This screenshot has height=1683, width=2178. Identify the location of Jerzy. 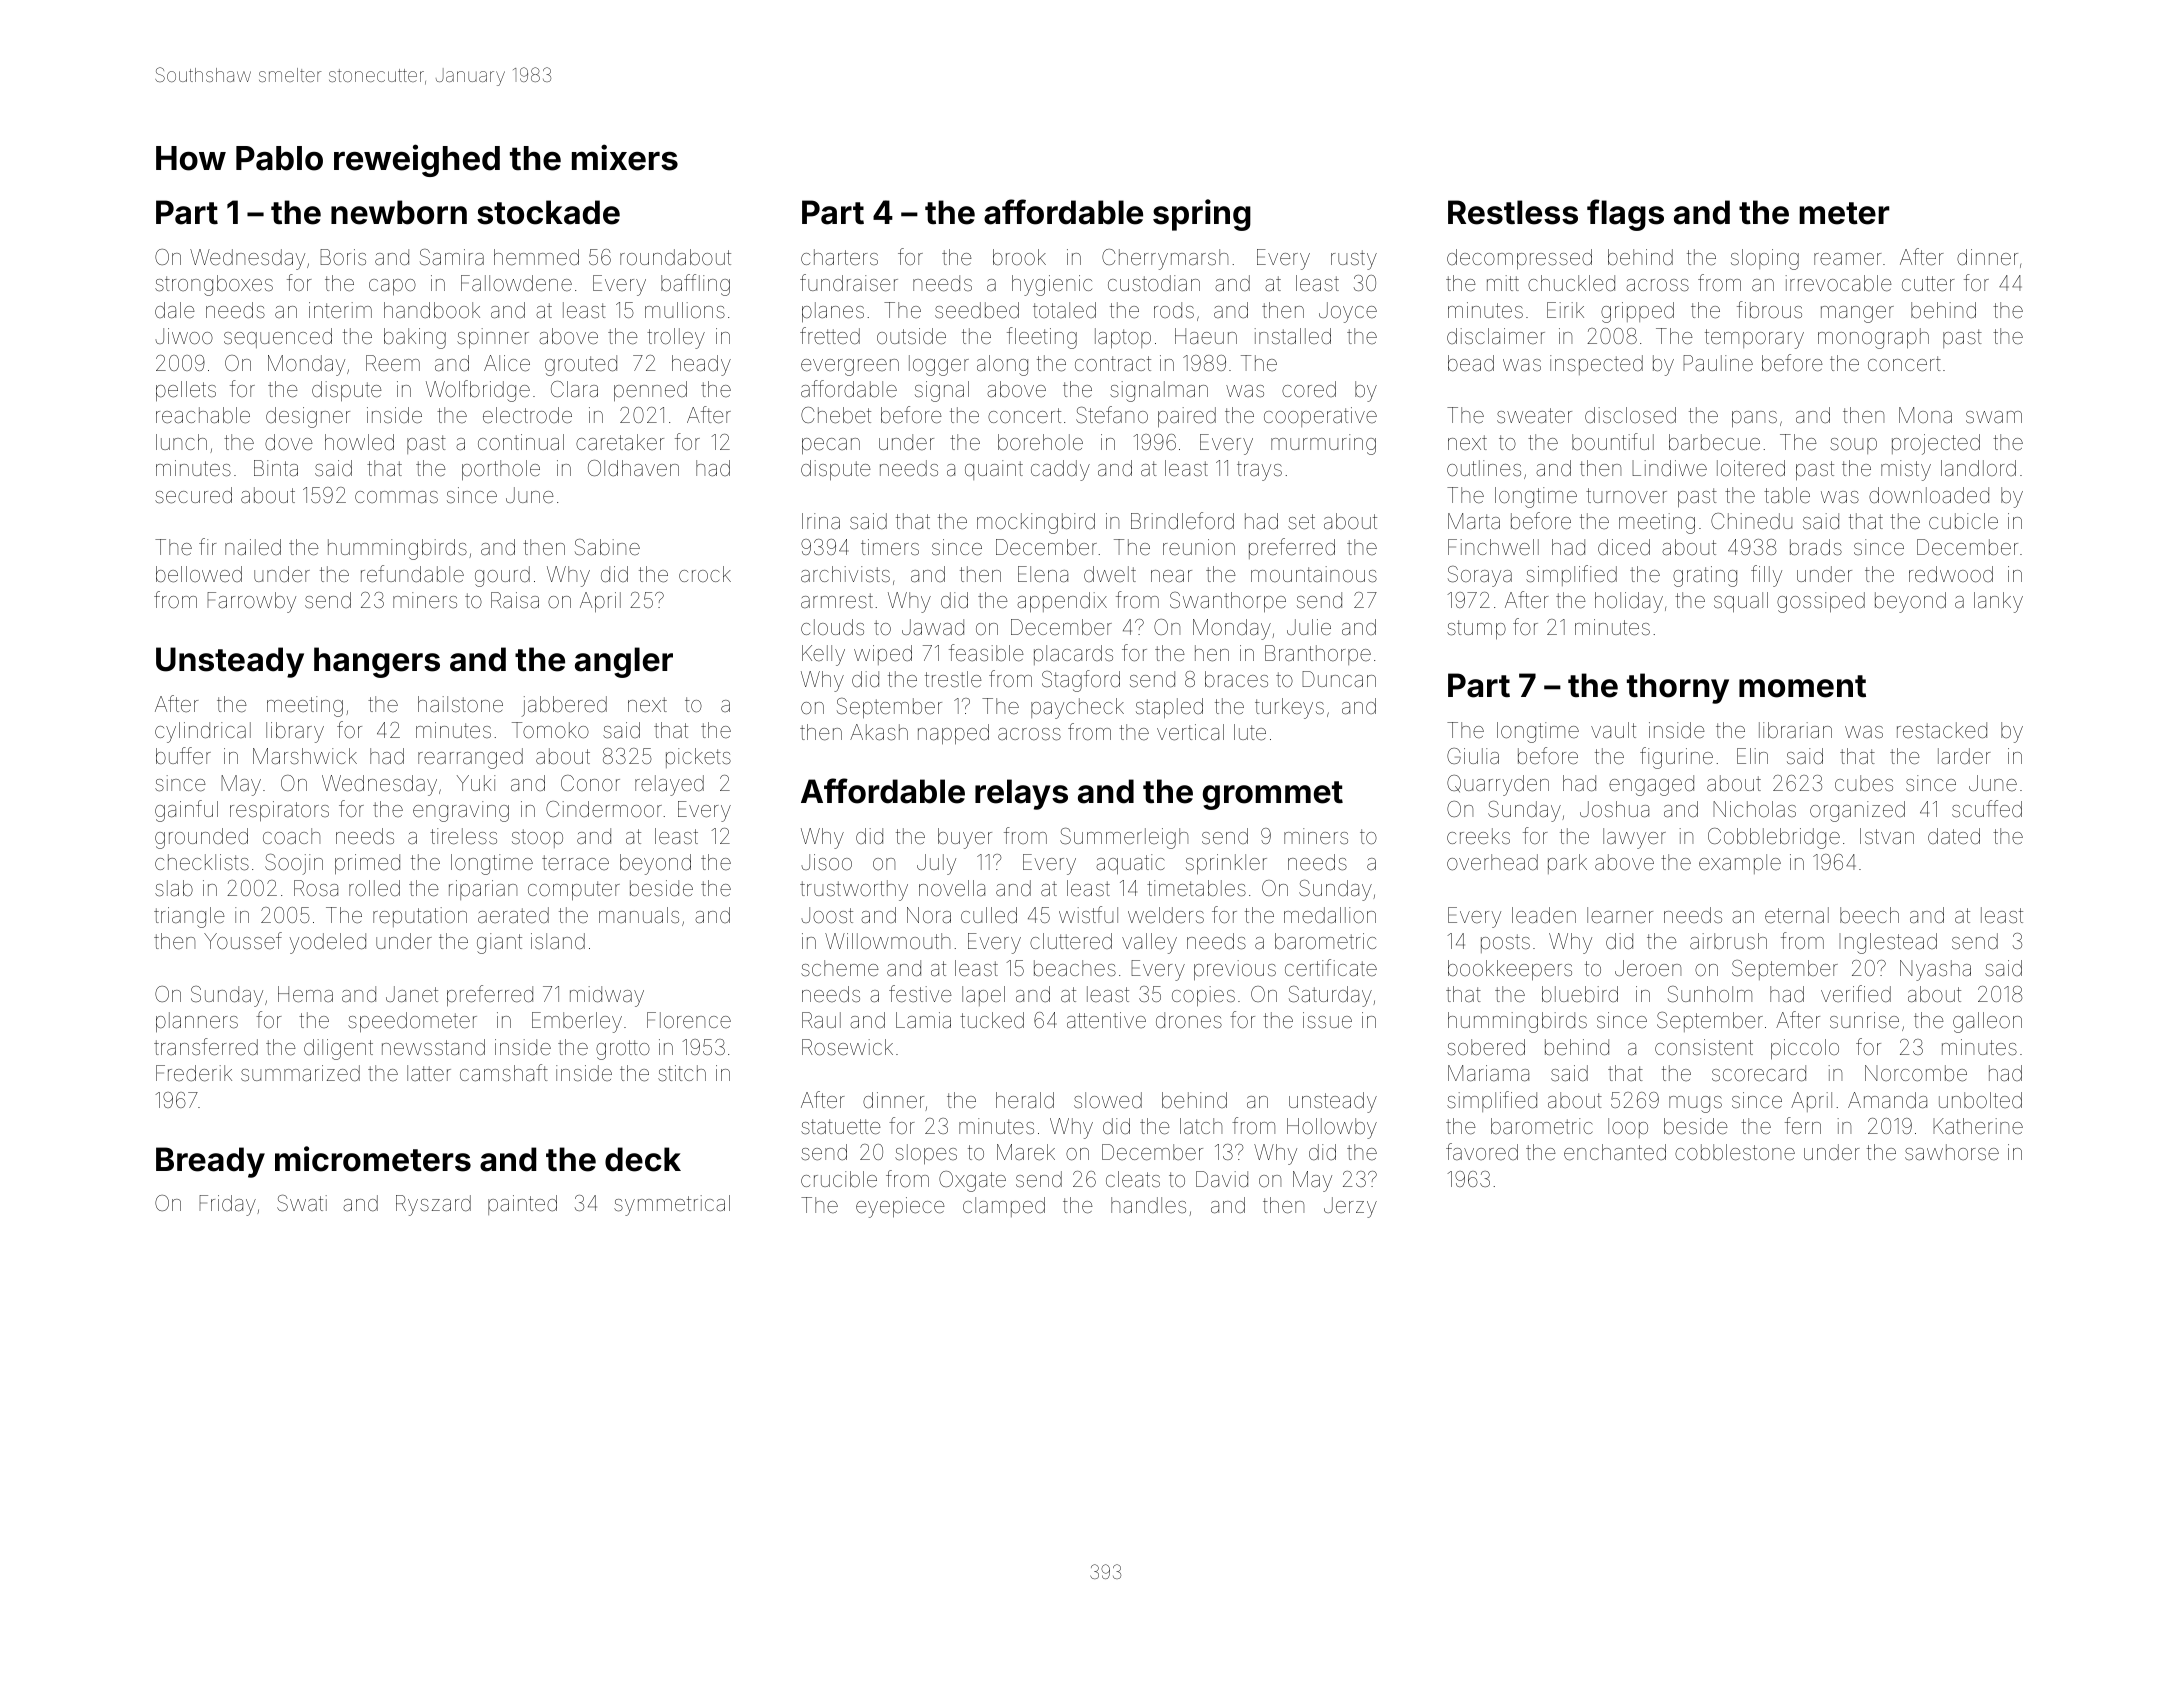
(1350, 1207).
